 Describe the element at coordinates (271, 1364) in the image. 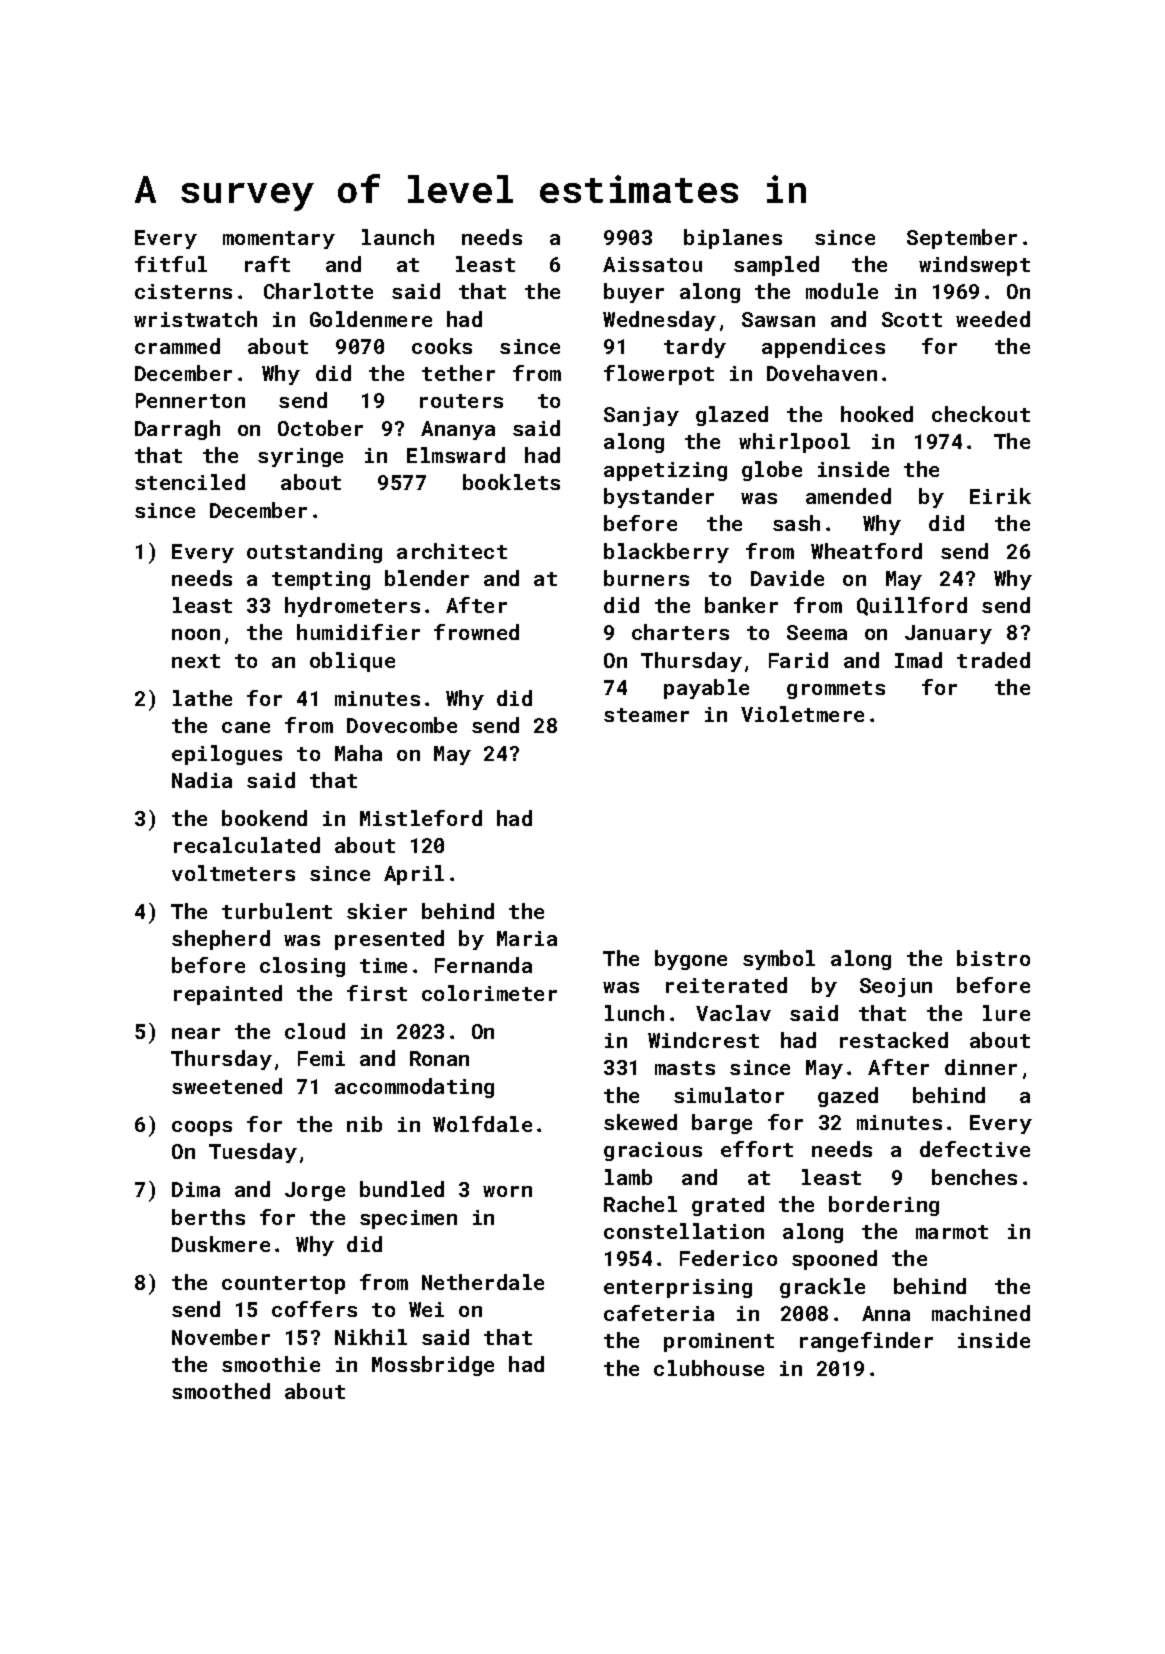

I see `smoothie` at that location.
